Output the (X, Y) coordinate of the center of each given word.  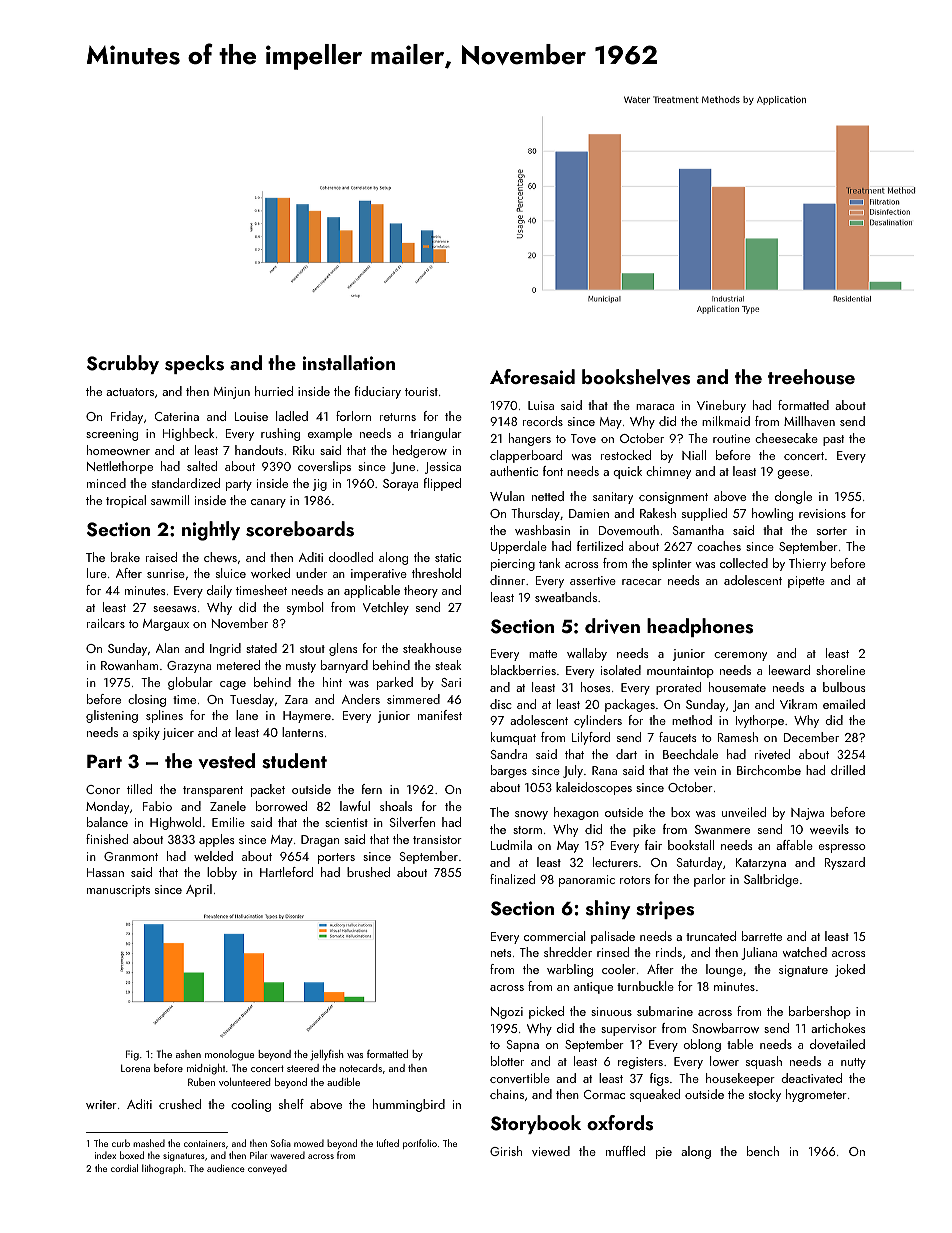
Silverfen (412, 822)
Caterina (177, 416)
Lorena (135, 1068)
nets (501, 953)
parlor (710, 880)
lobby (222, 873)
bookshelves (636, 377)
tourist (421, 391)
